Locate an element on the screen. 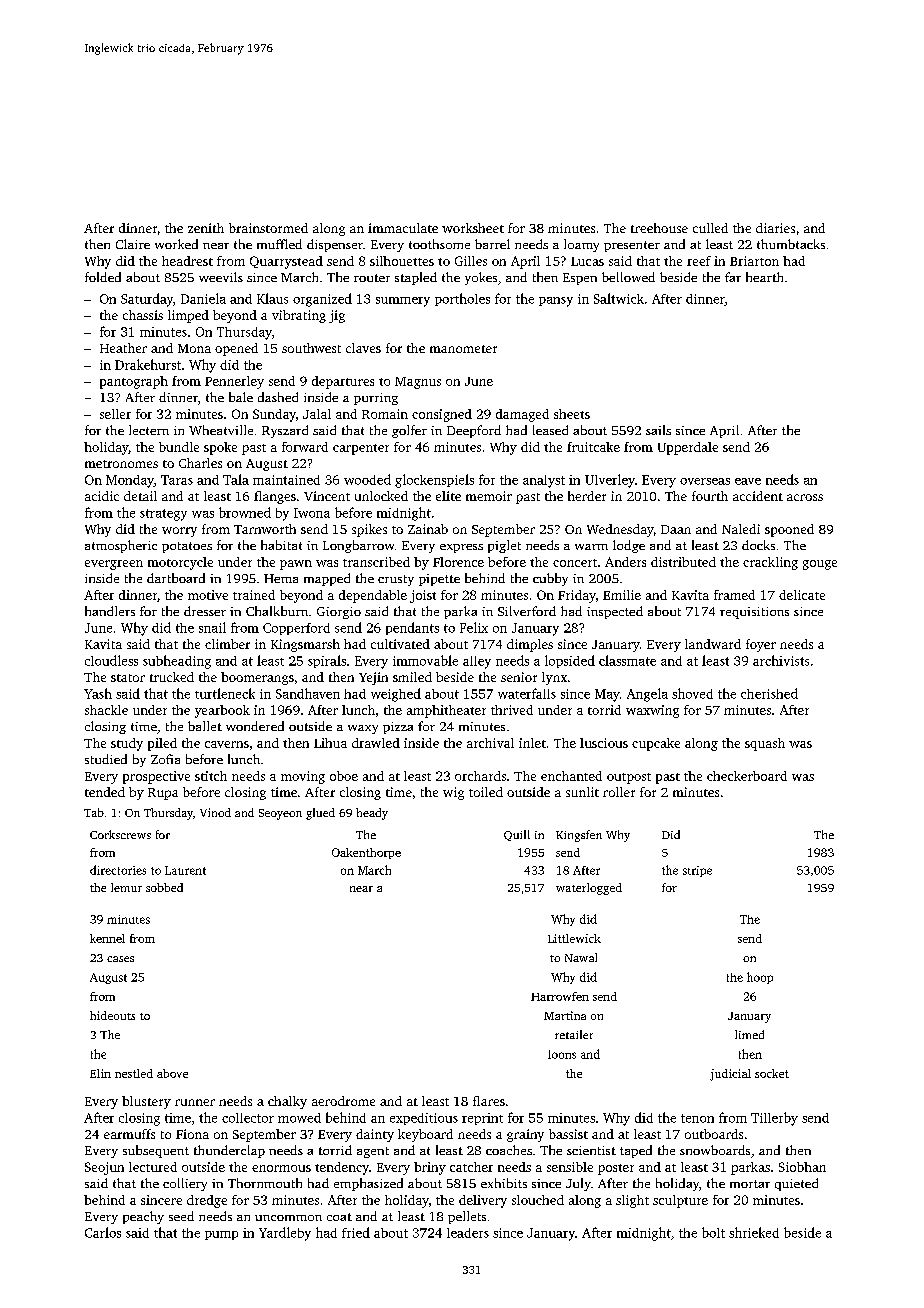 This screenshot has width=924, height=1308. Tillerby is located at coordinates (774, 1119).
